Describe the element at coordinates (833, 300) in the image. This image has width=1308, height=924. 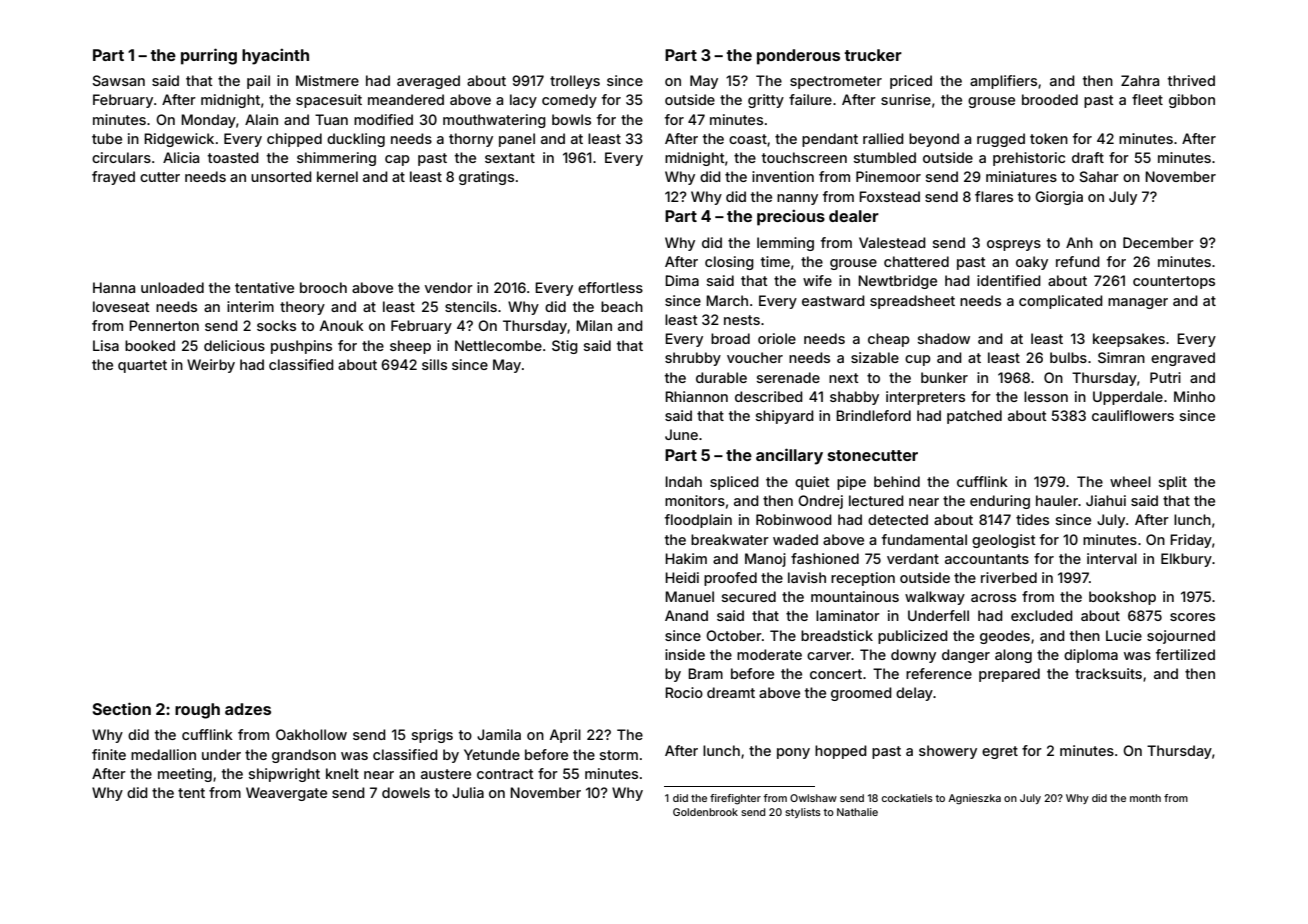
I see `eastward` at that location.
